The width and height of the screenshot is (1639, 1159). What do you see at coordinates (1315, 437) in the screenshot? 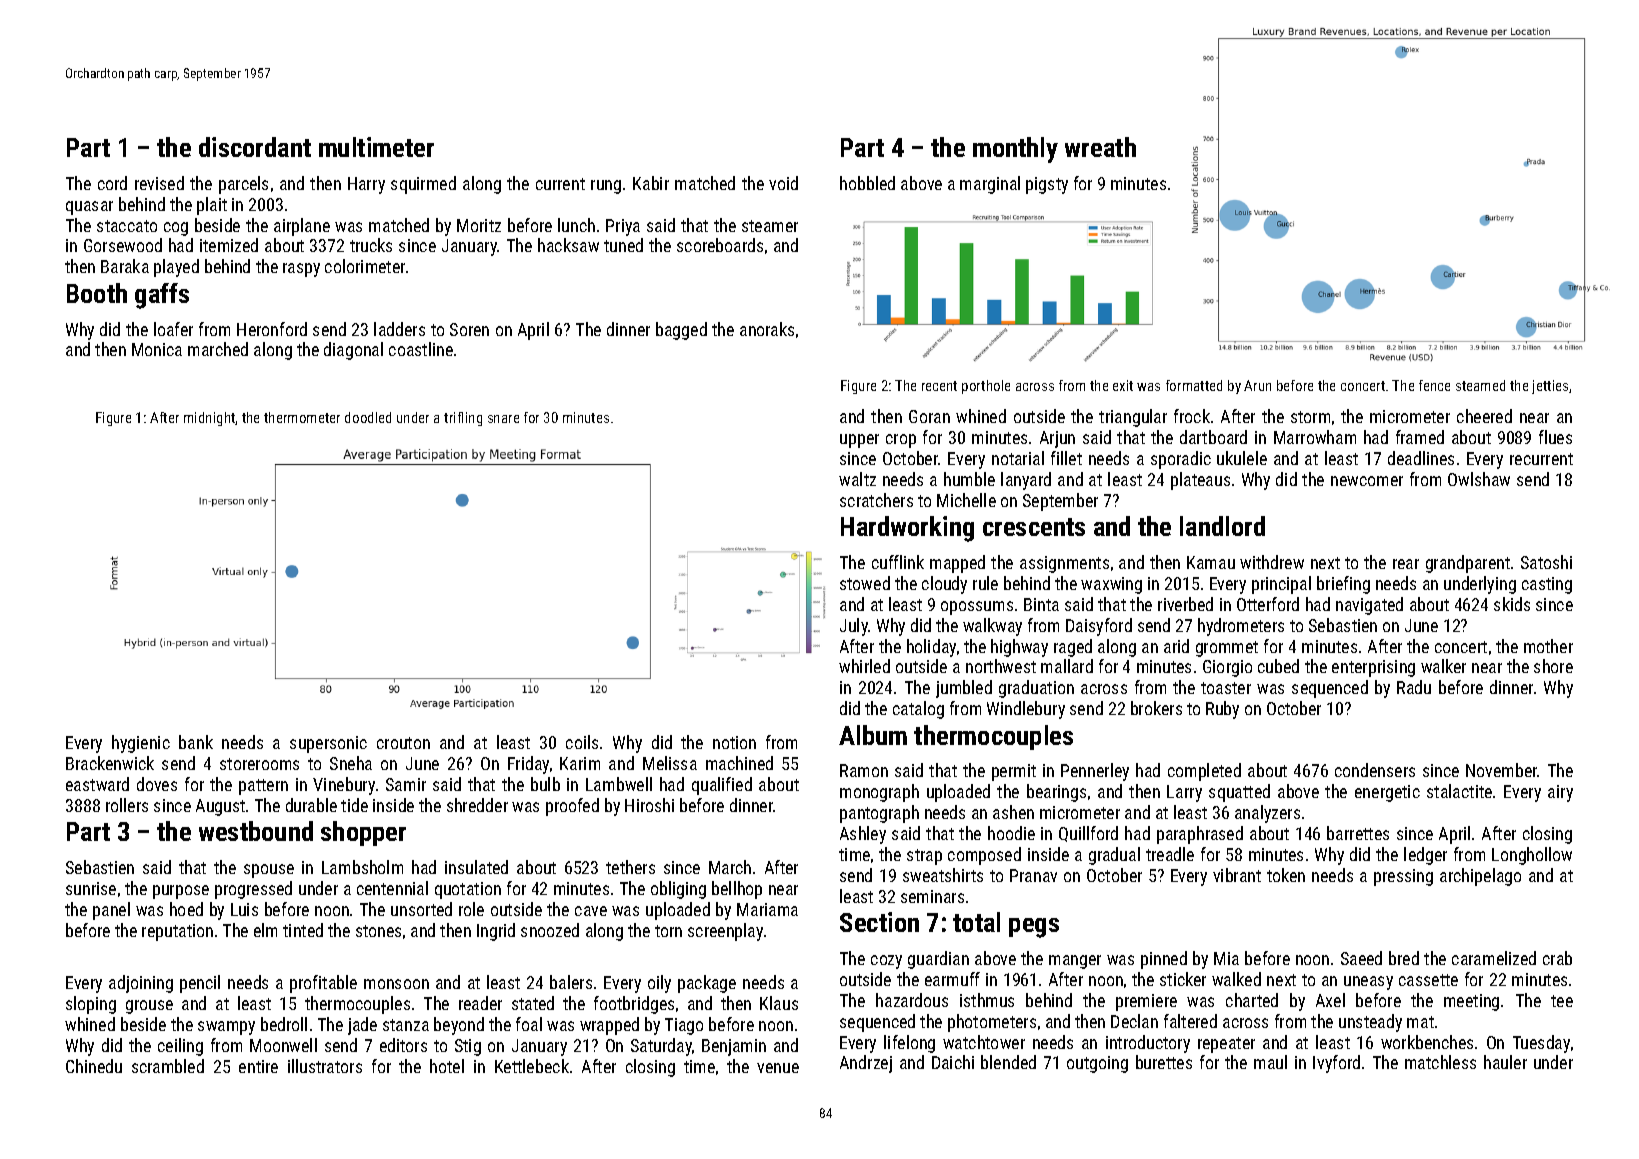
I see `Marrowham` at bounding box center [1315, 437].
